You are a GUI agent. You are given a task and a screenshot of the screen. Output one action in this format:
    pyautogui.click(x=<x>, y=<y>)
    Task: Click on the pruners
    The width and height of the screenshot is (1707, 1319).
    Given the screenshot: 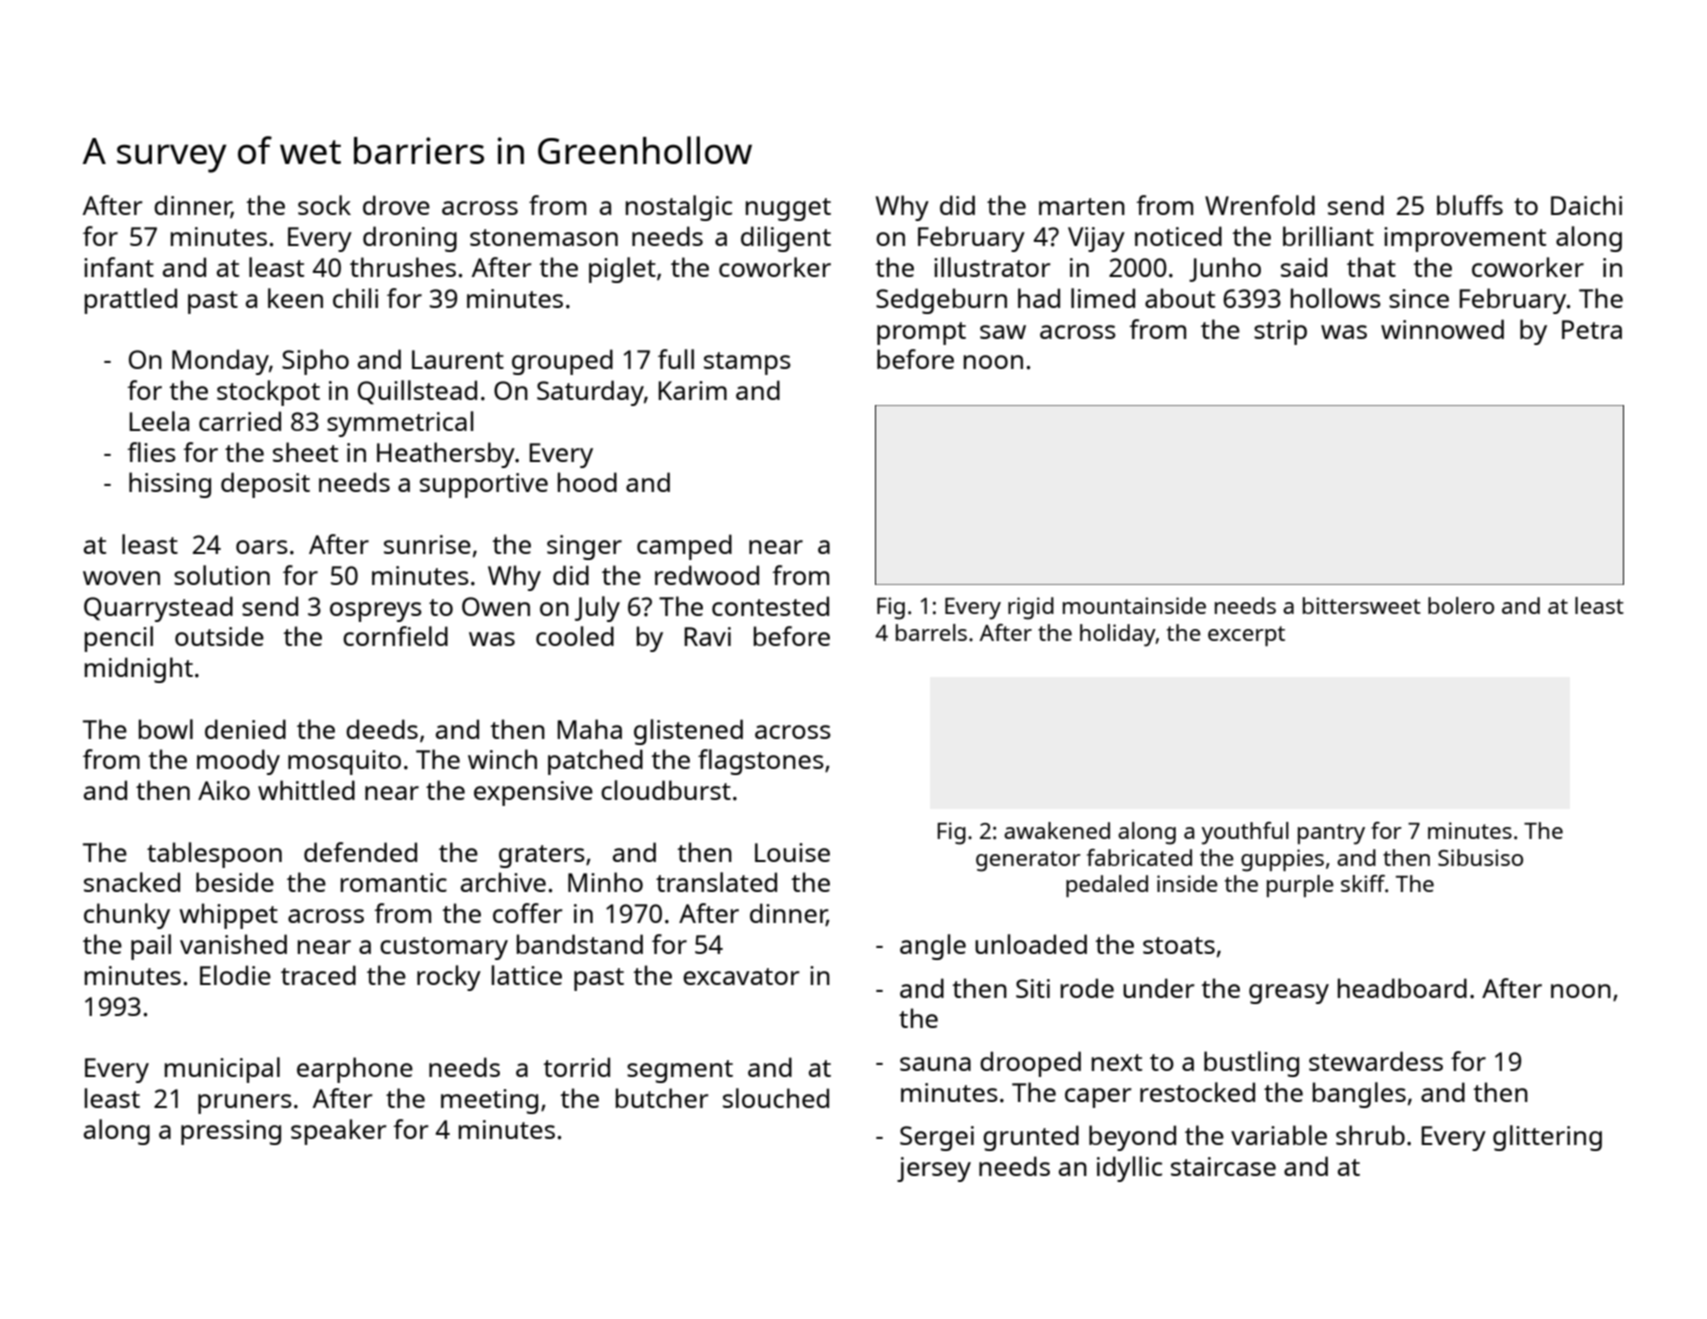 What is the action you would take?
    pyautogui.click(x=245, y=1104)
